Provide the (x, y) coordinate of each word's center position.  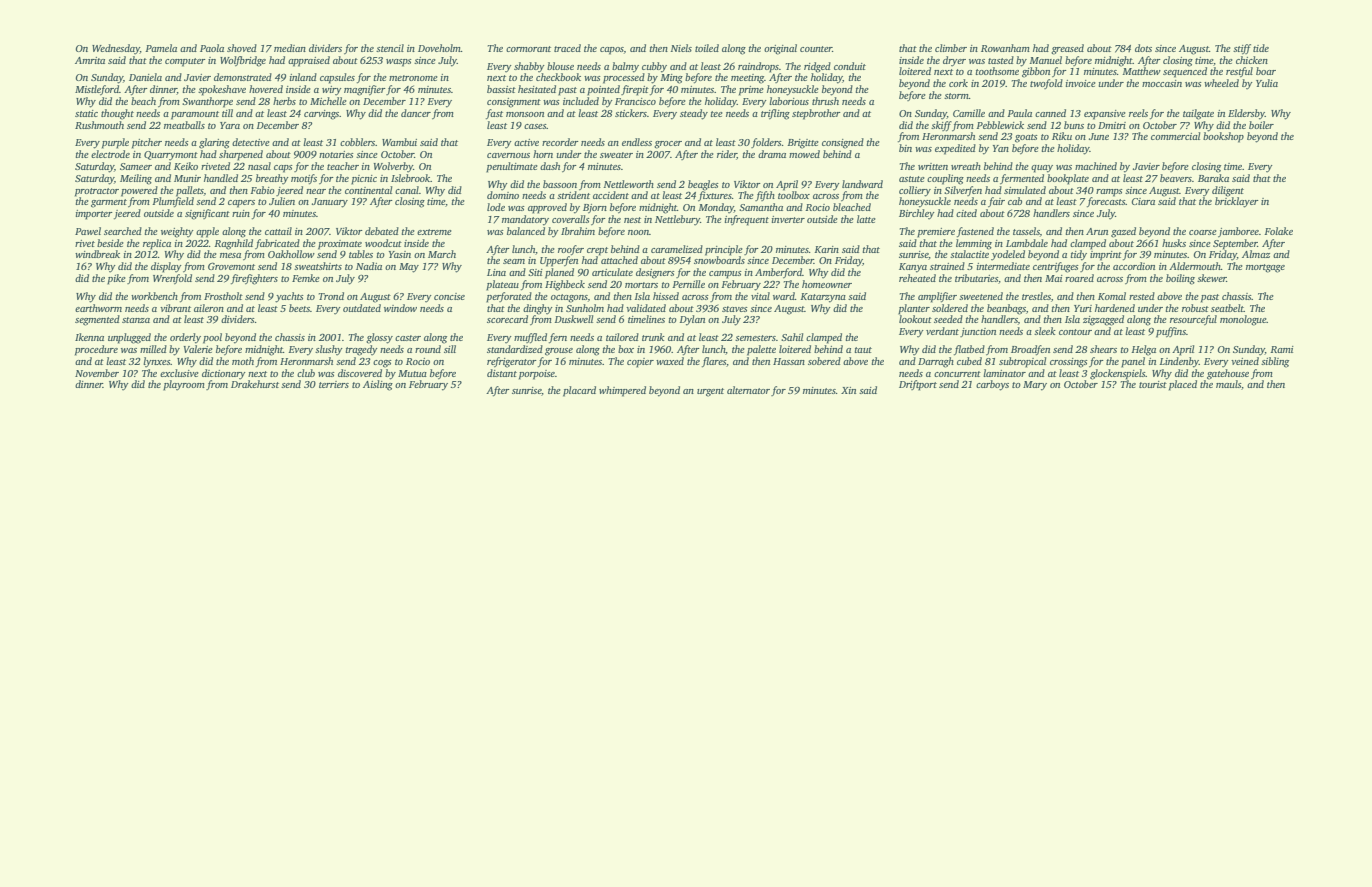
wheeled (1221, 83)
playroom (184, 385)
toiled (707, 48)
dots (1143, 48)
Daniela (145, 77)
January (330, 203)
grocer (668, 145)
